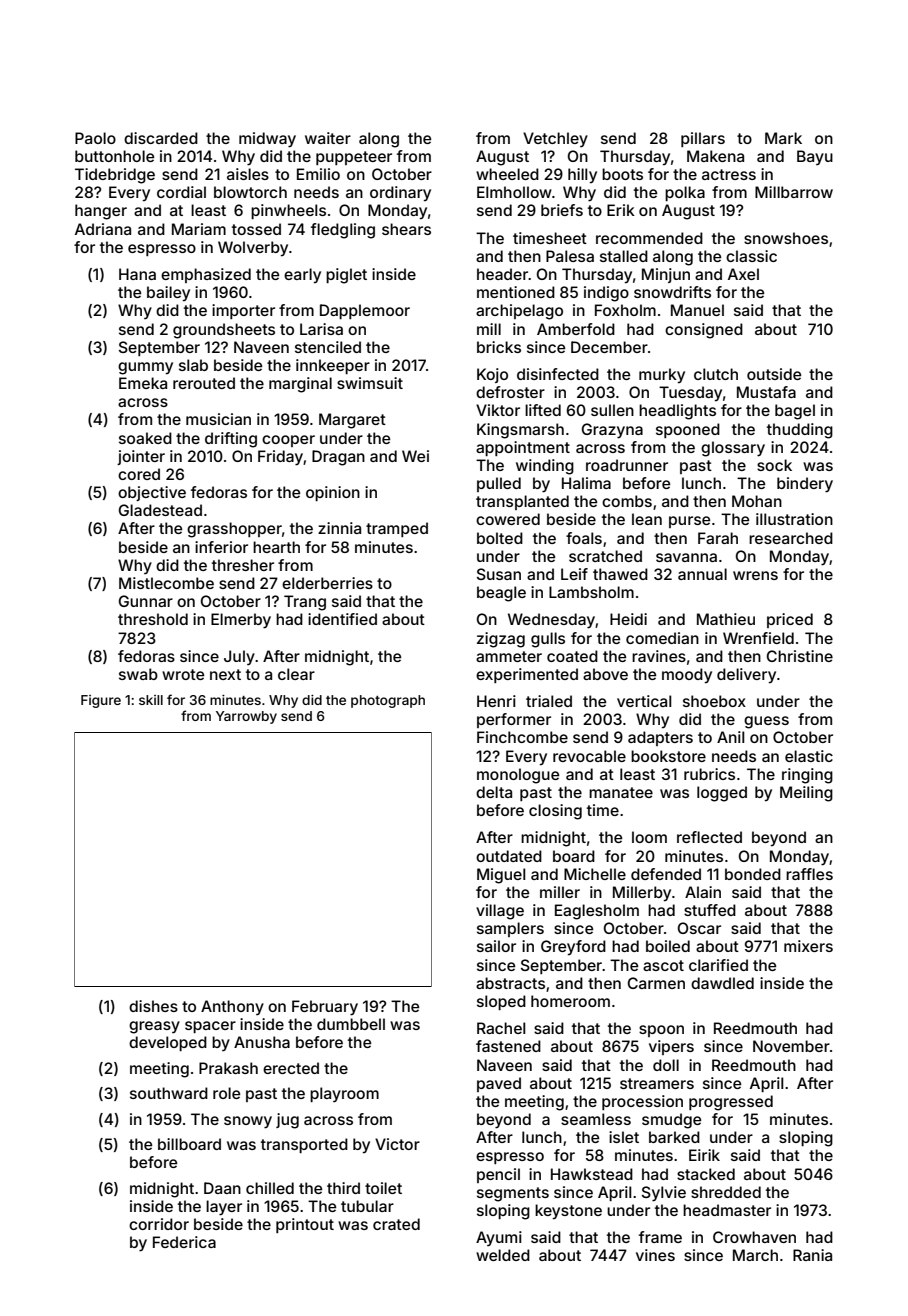 The height and width of the screenshot is (1316, 908). I want to click on corridor, so click(159, 1224).
